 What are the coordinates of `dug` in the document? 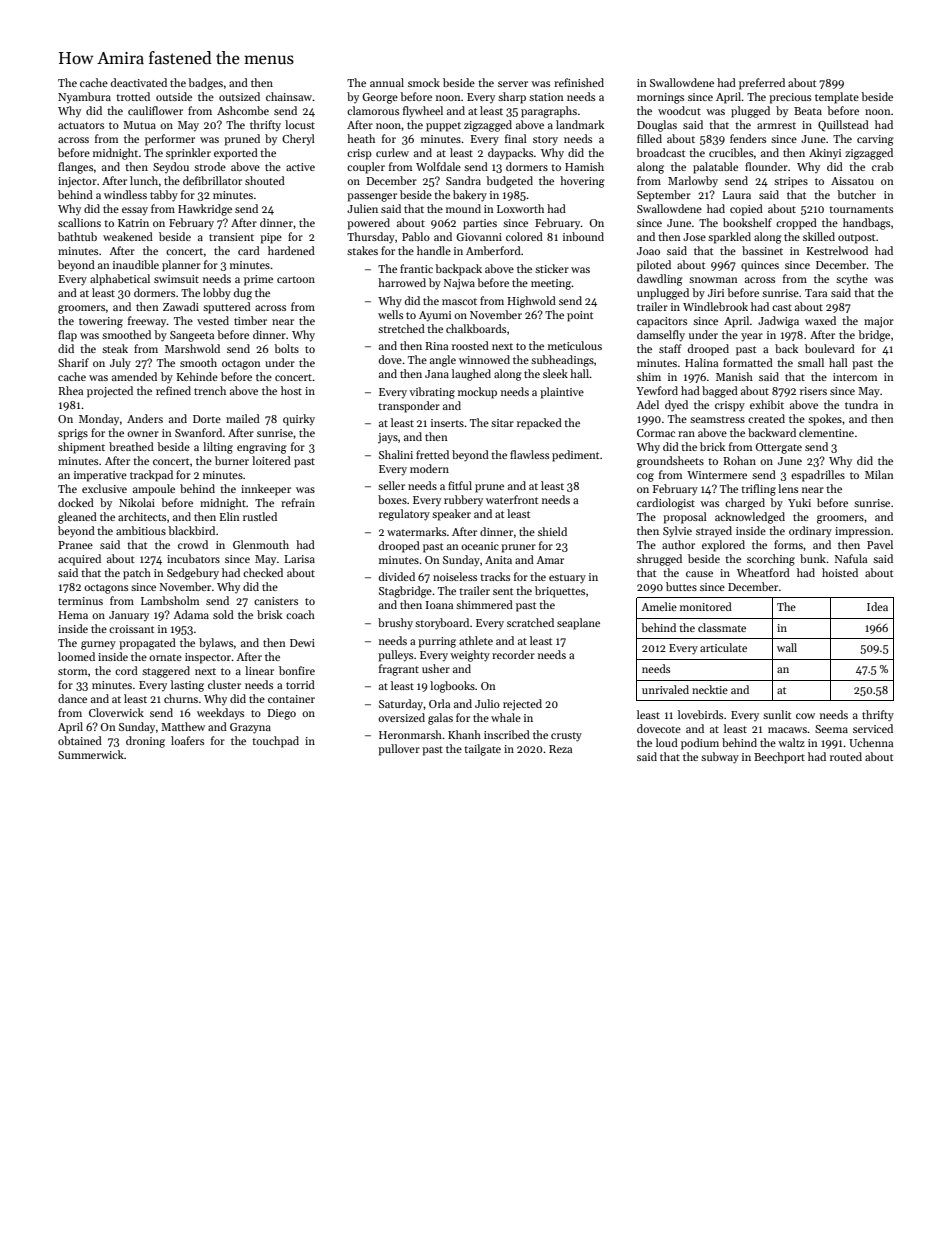 It's located at (243, 294).
